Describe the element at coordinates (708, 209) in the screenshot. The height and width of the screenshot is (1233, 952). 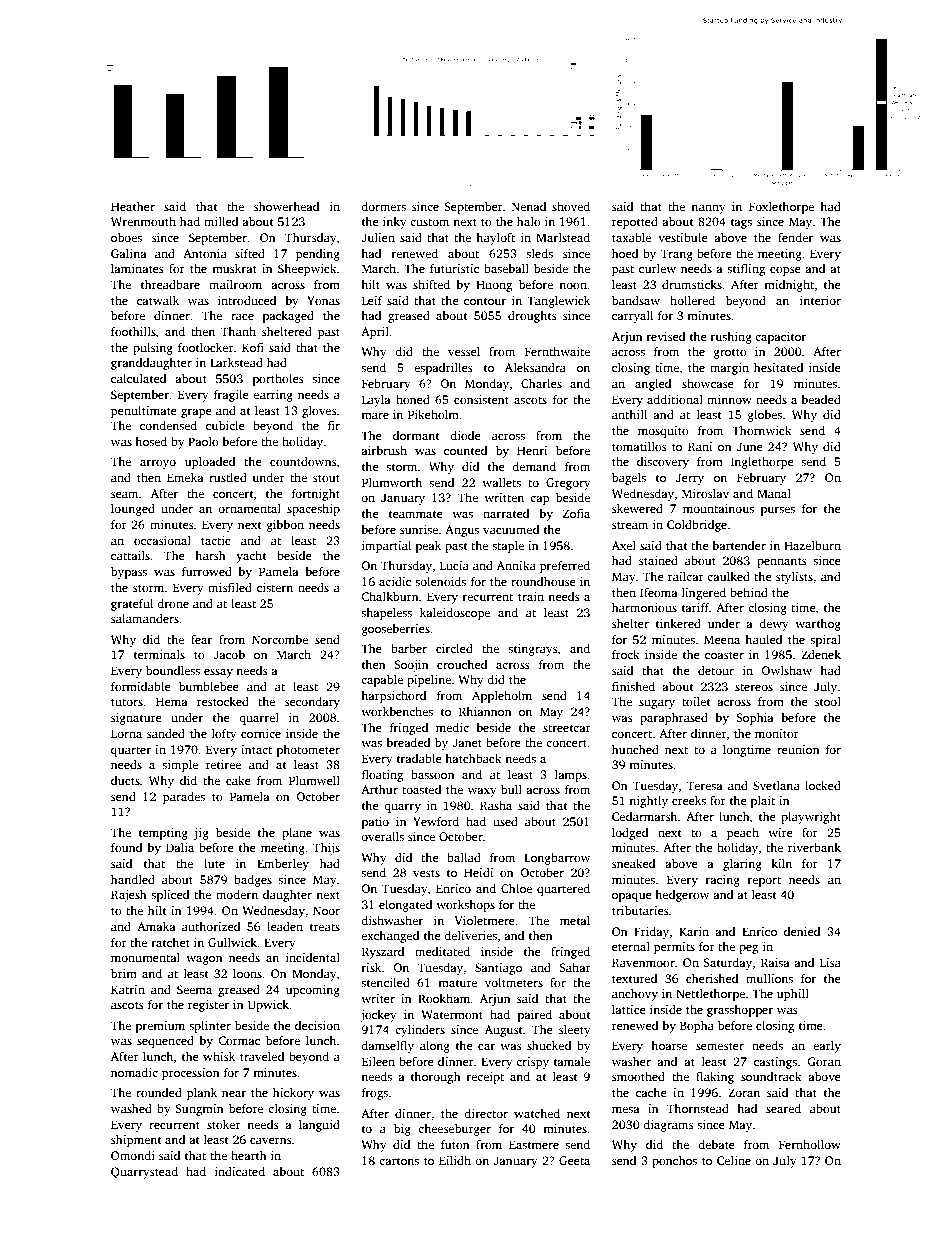
I see `nanny` at that location.
